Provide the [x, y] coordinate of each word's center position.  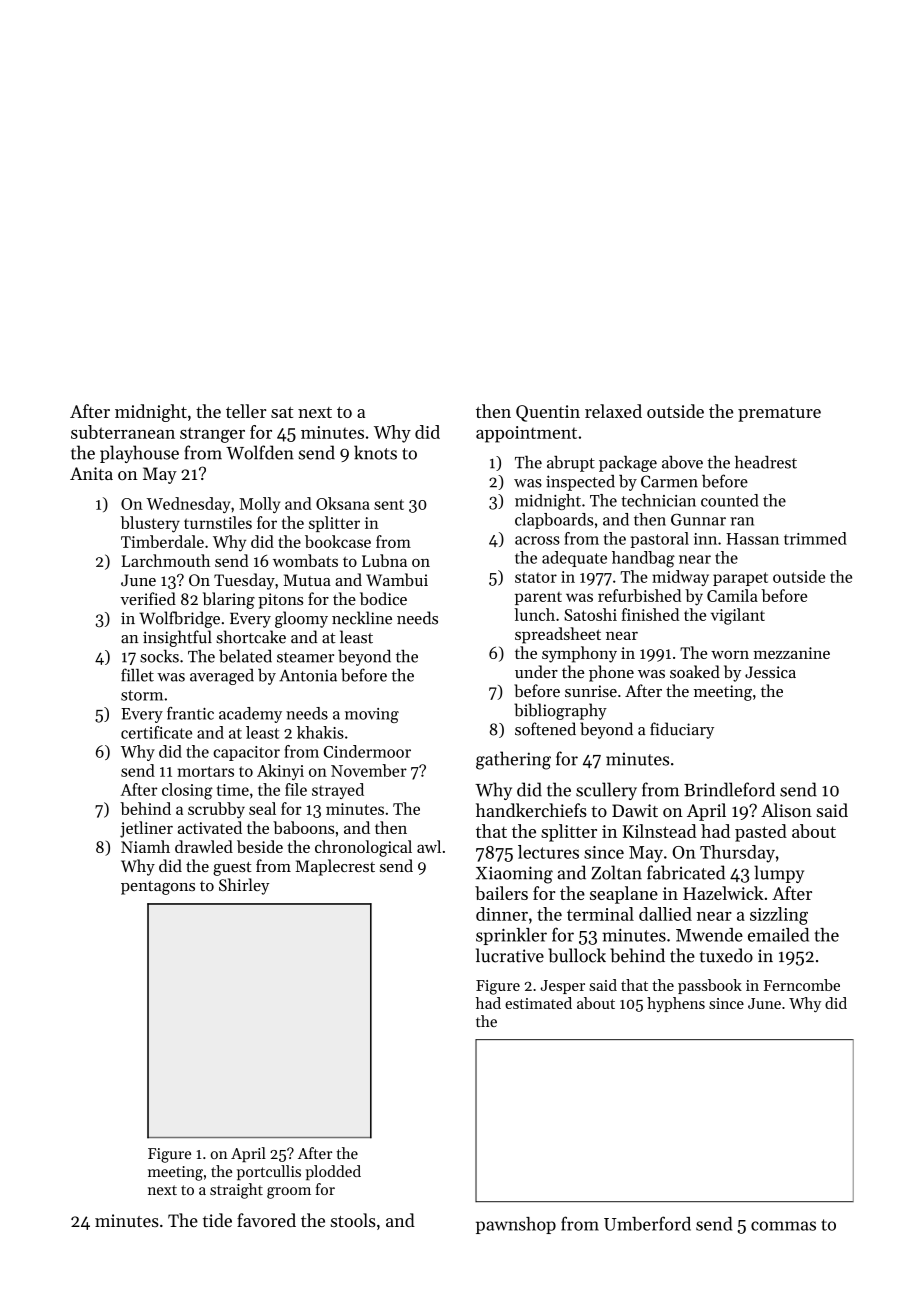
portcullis [269, 1172]
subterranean [123, 432]
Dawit [635, 810]
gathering [513, 760]
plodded [333, 1172]
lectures [548, 852]
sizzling [779, 916]
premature [779, 414]
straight [236, 1191]
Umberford [647, 1223]
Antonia [308, 675]
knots [375, 452]
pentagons [158, 888]
